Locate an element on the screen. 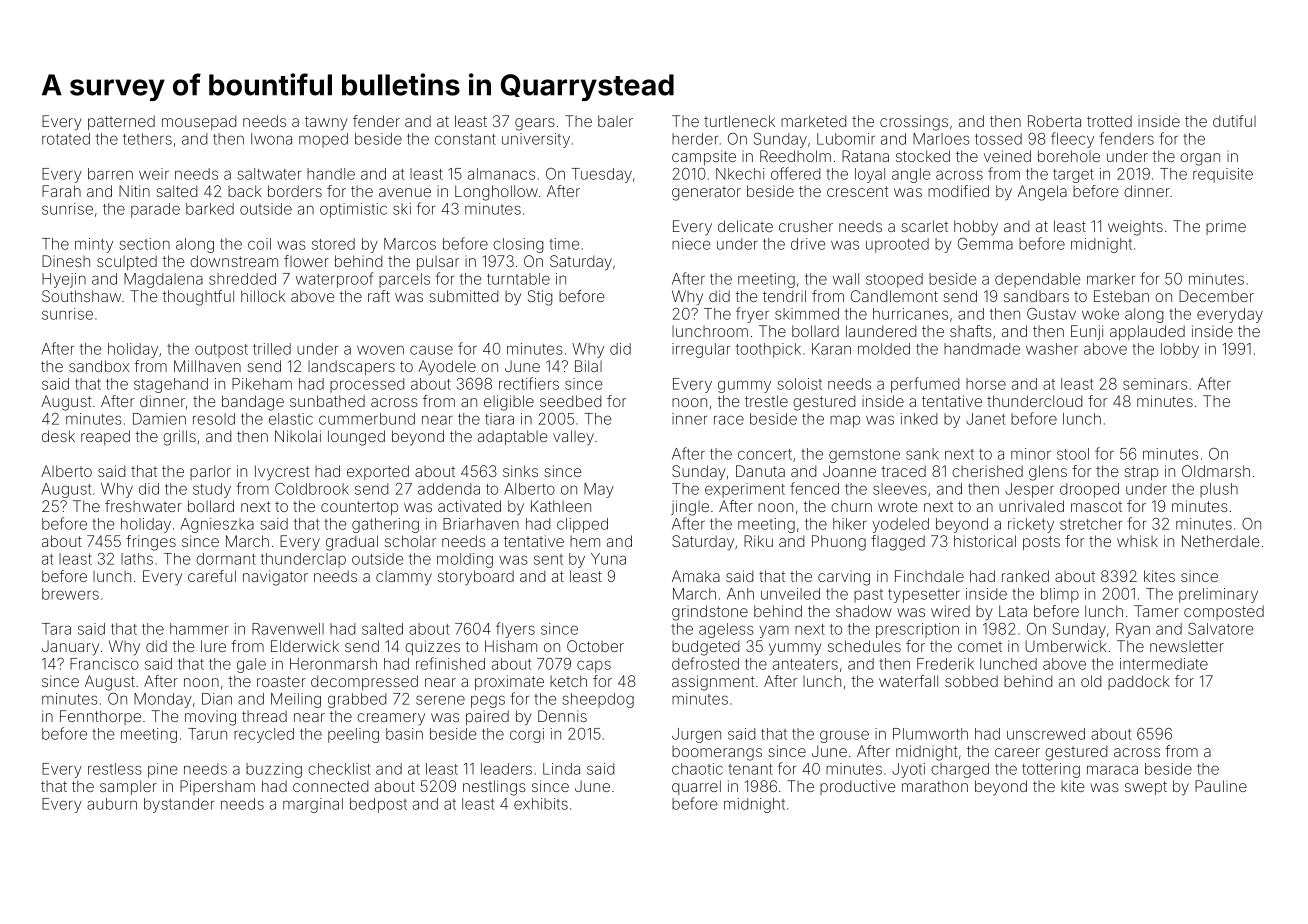  Elderwick is located at coordinates (305, 646).
